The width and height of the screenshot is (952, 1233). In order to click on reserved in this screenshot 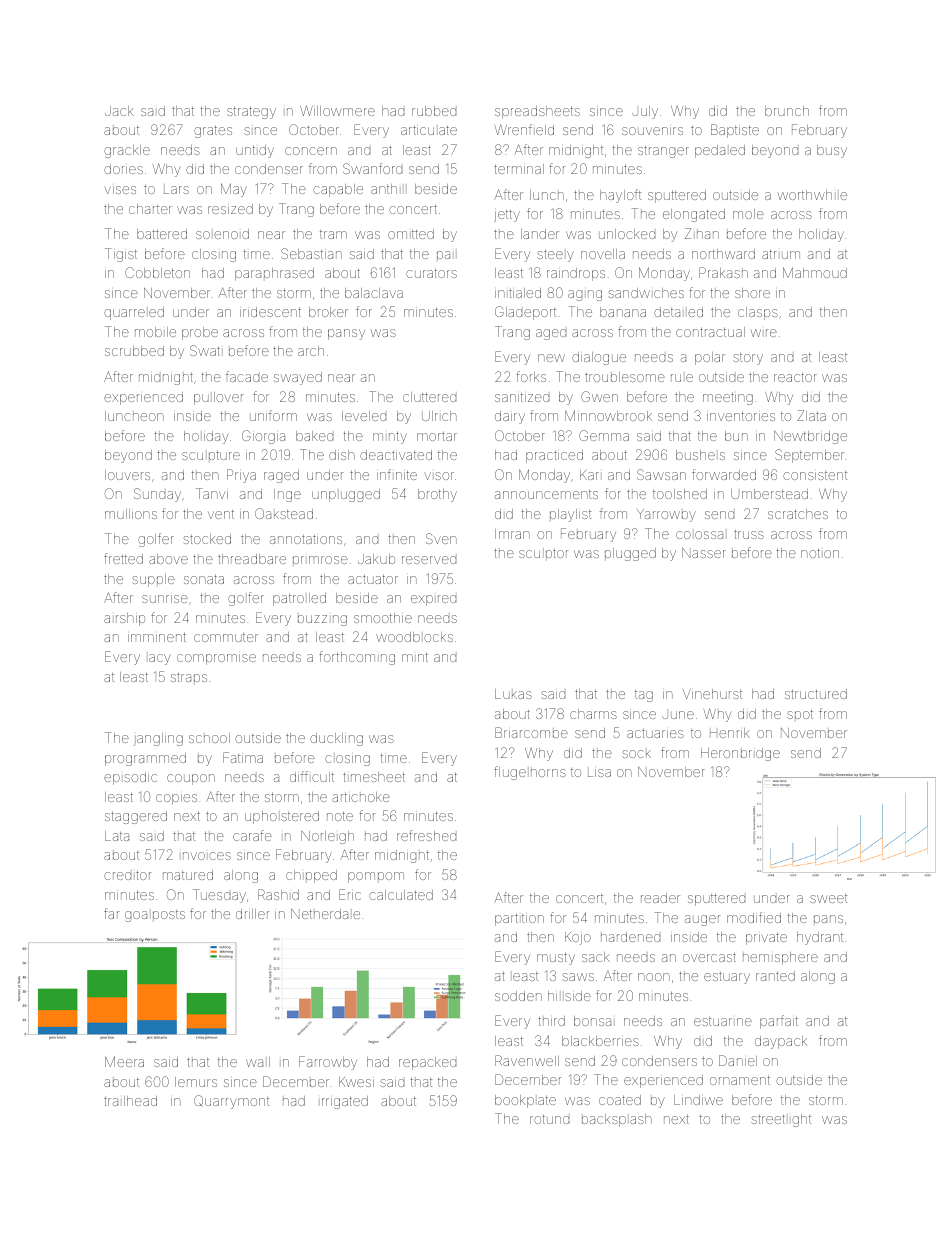, I will do `click(429, 560)`.
